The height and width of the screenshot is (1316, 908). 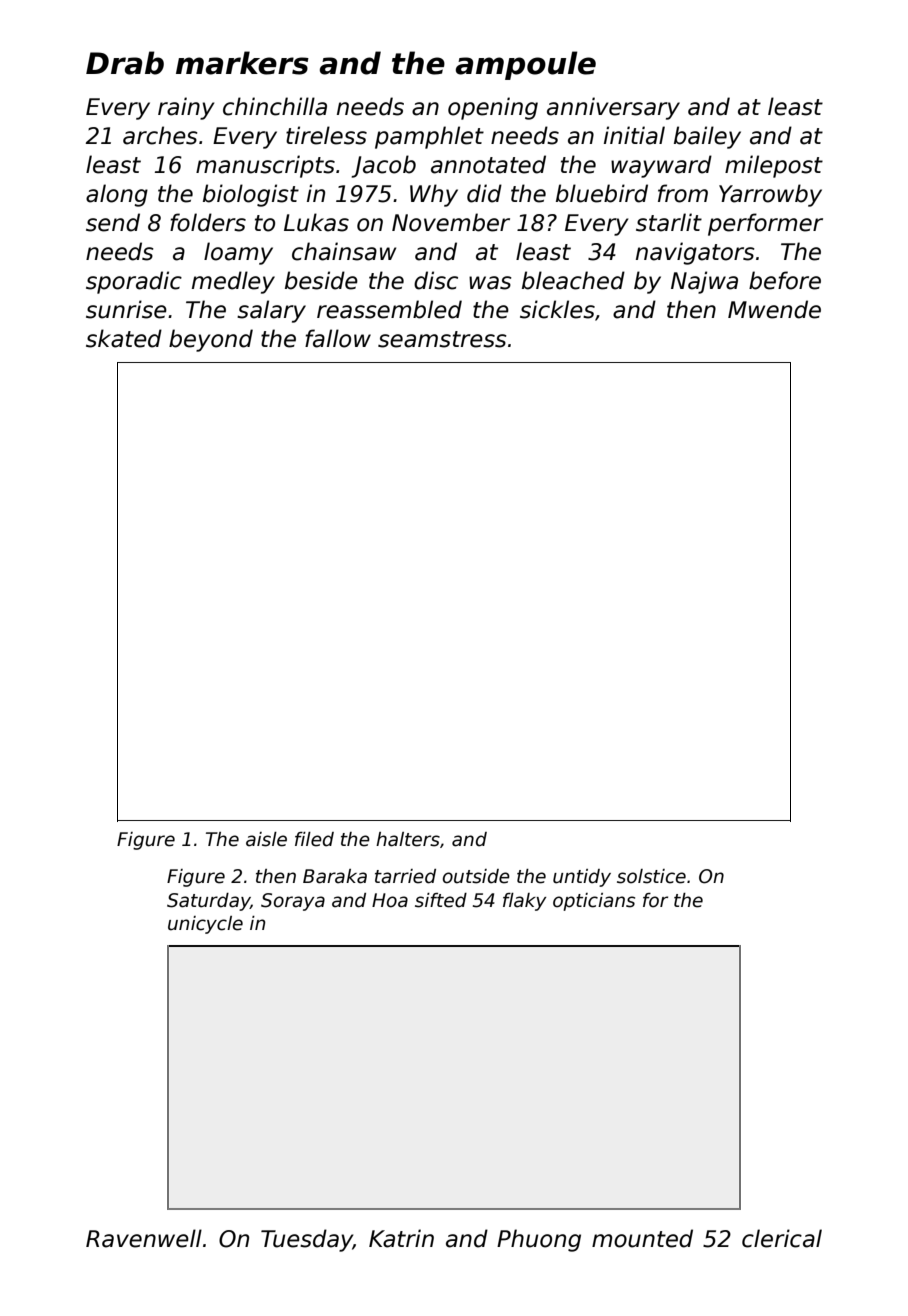 What do you see at coordinates (205, 925) in the screenshot?
I see `unicycle` at bounding box center [205, 925].
